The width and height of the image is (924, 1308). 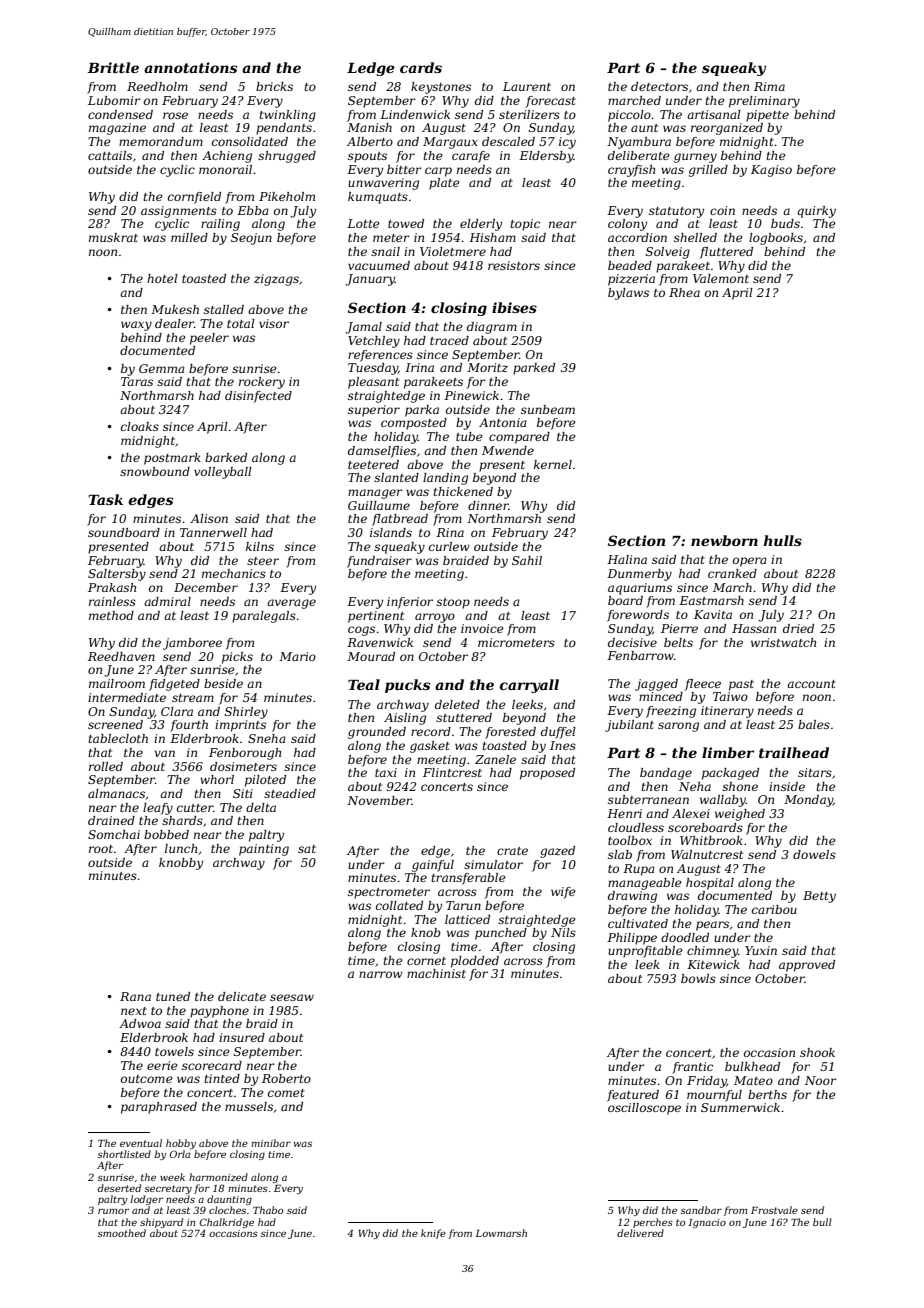 I want to click on bales, so click(x=814, y=724).
